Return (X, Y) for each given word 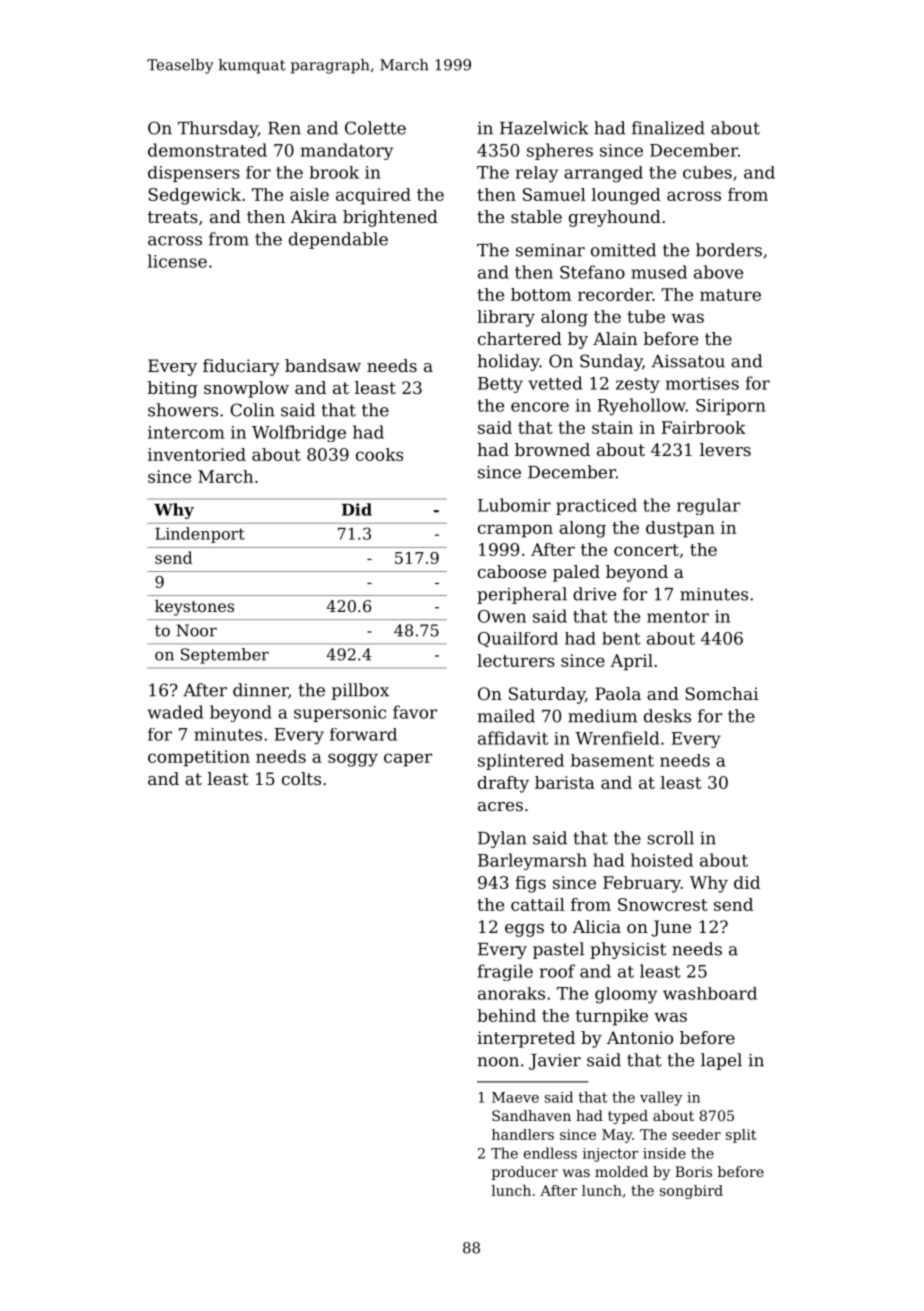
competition (199, 758)
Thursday (218, 129)
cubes (707, 172)
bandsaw (323, 365)
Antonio (640, 1037)
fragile (505, 972)
